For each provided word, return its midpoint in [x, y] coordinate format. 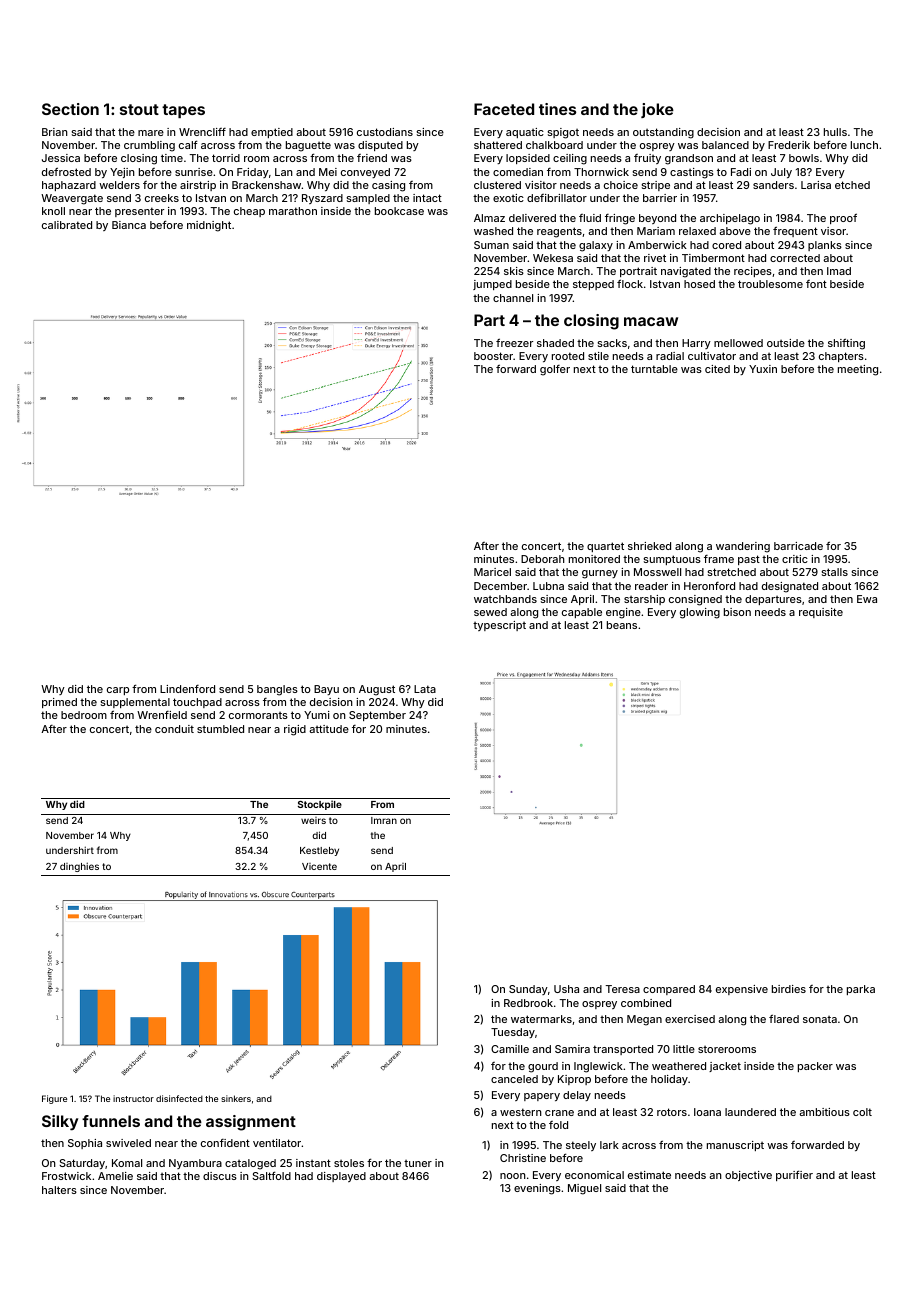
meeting [858, 370]
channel [513, 298]
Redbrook [528, 1003]
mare [151, 133]
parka [861, 990]
